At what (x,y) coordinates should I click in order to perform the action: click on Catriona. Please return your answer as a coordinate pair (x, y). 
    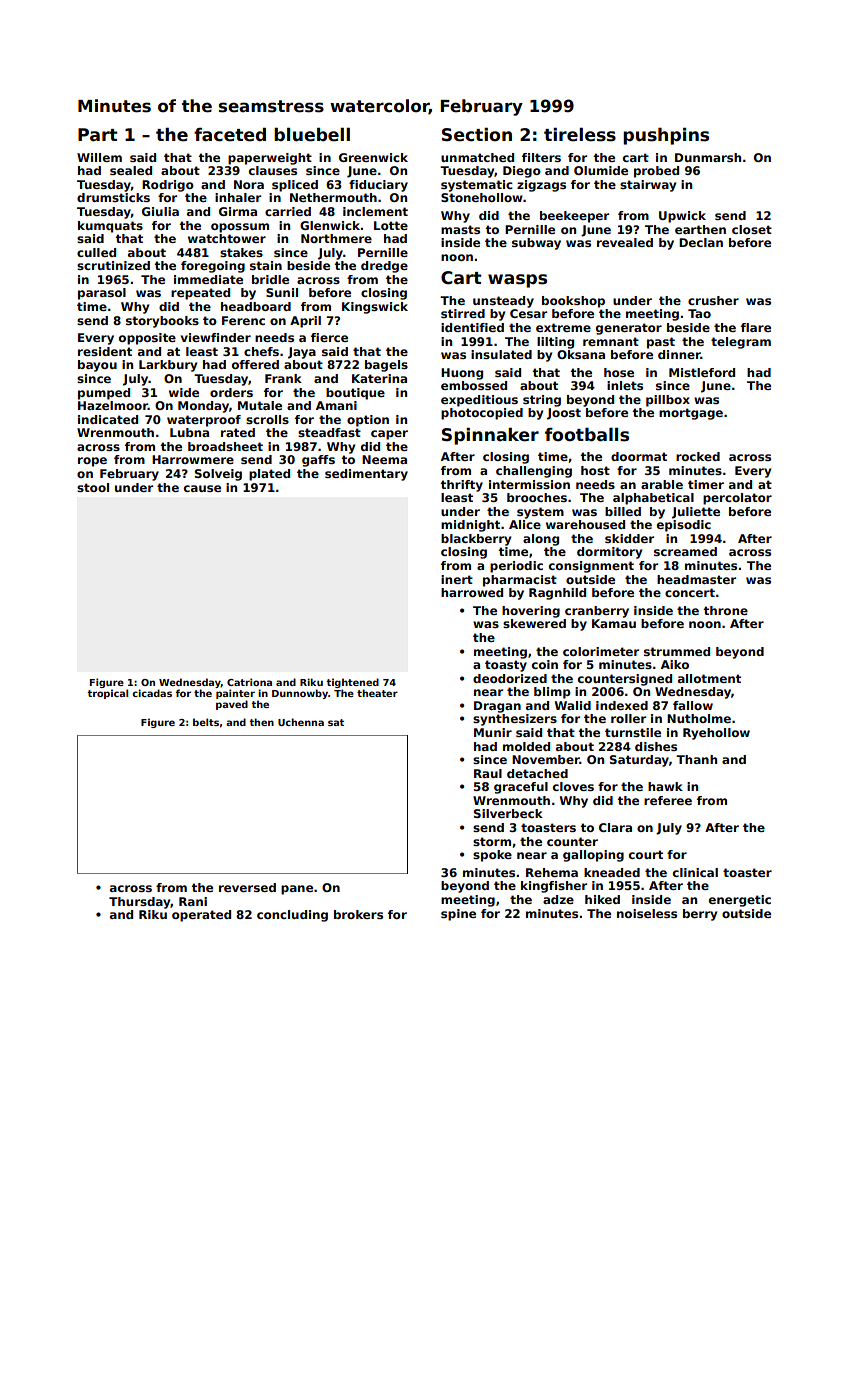
    Looking at the image, I should click on (249, 682).
